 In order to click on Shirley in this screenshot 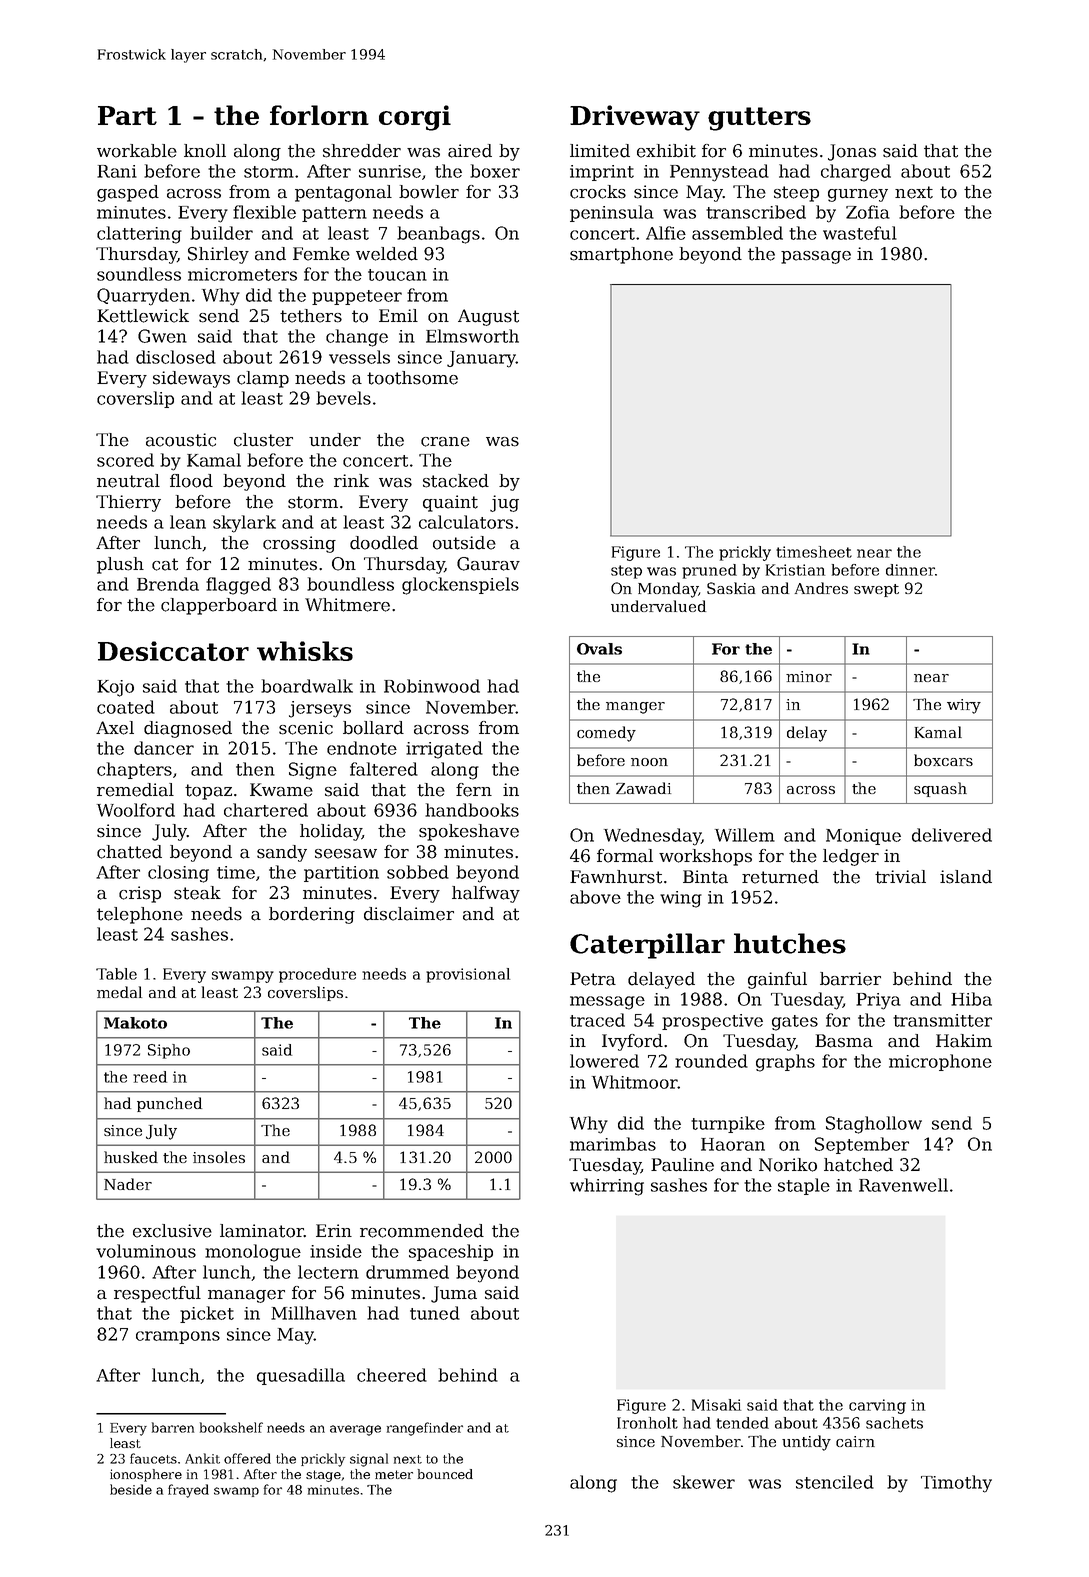, I will do `click(218, 255)`.
